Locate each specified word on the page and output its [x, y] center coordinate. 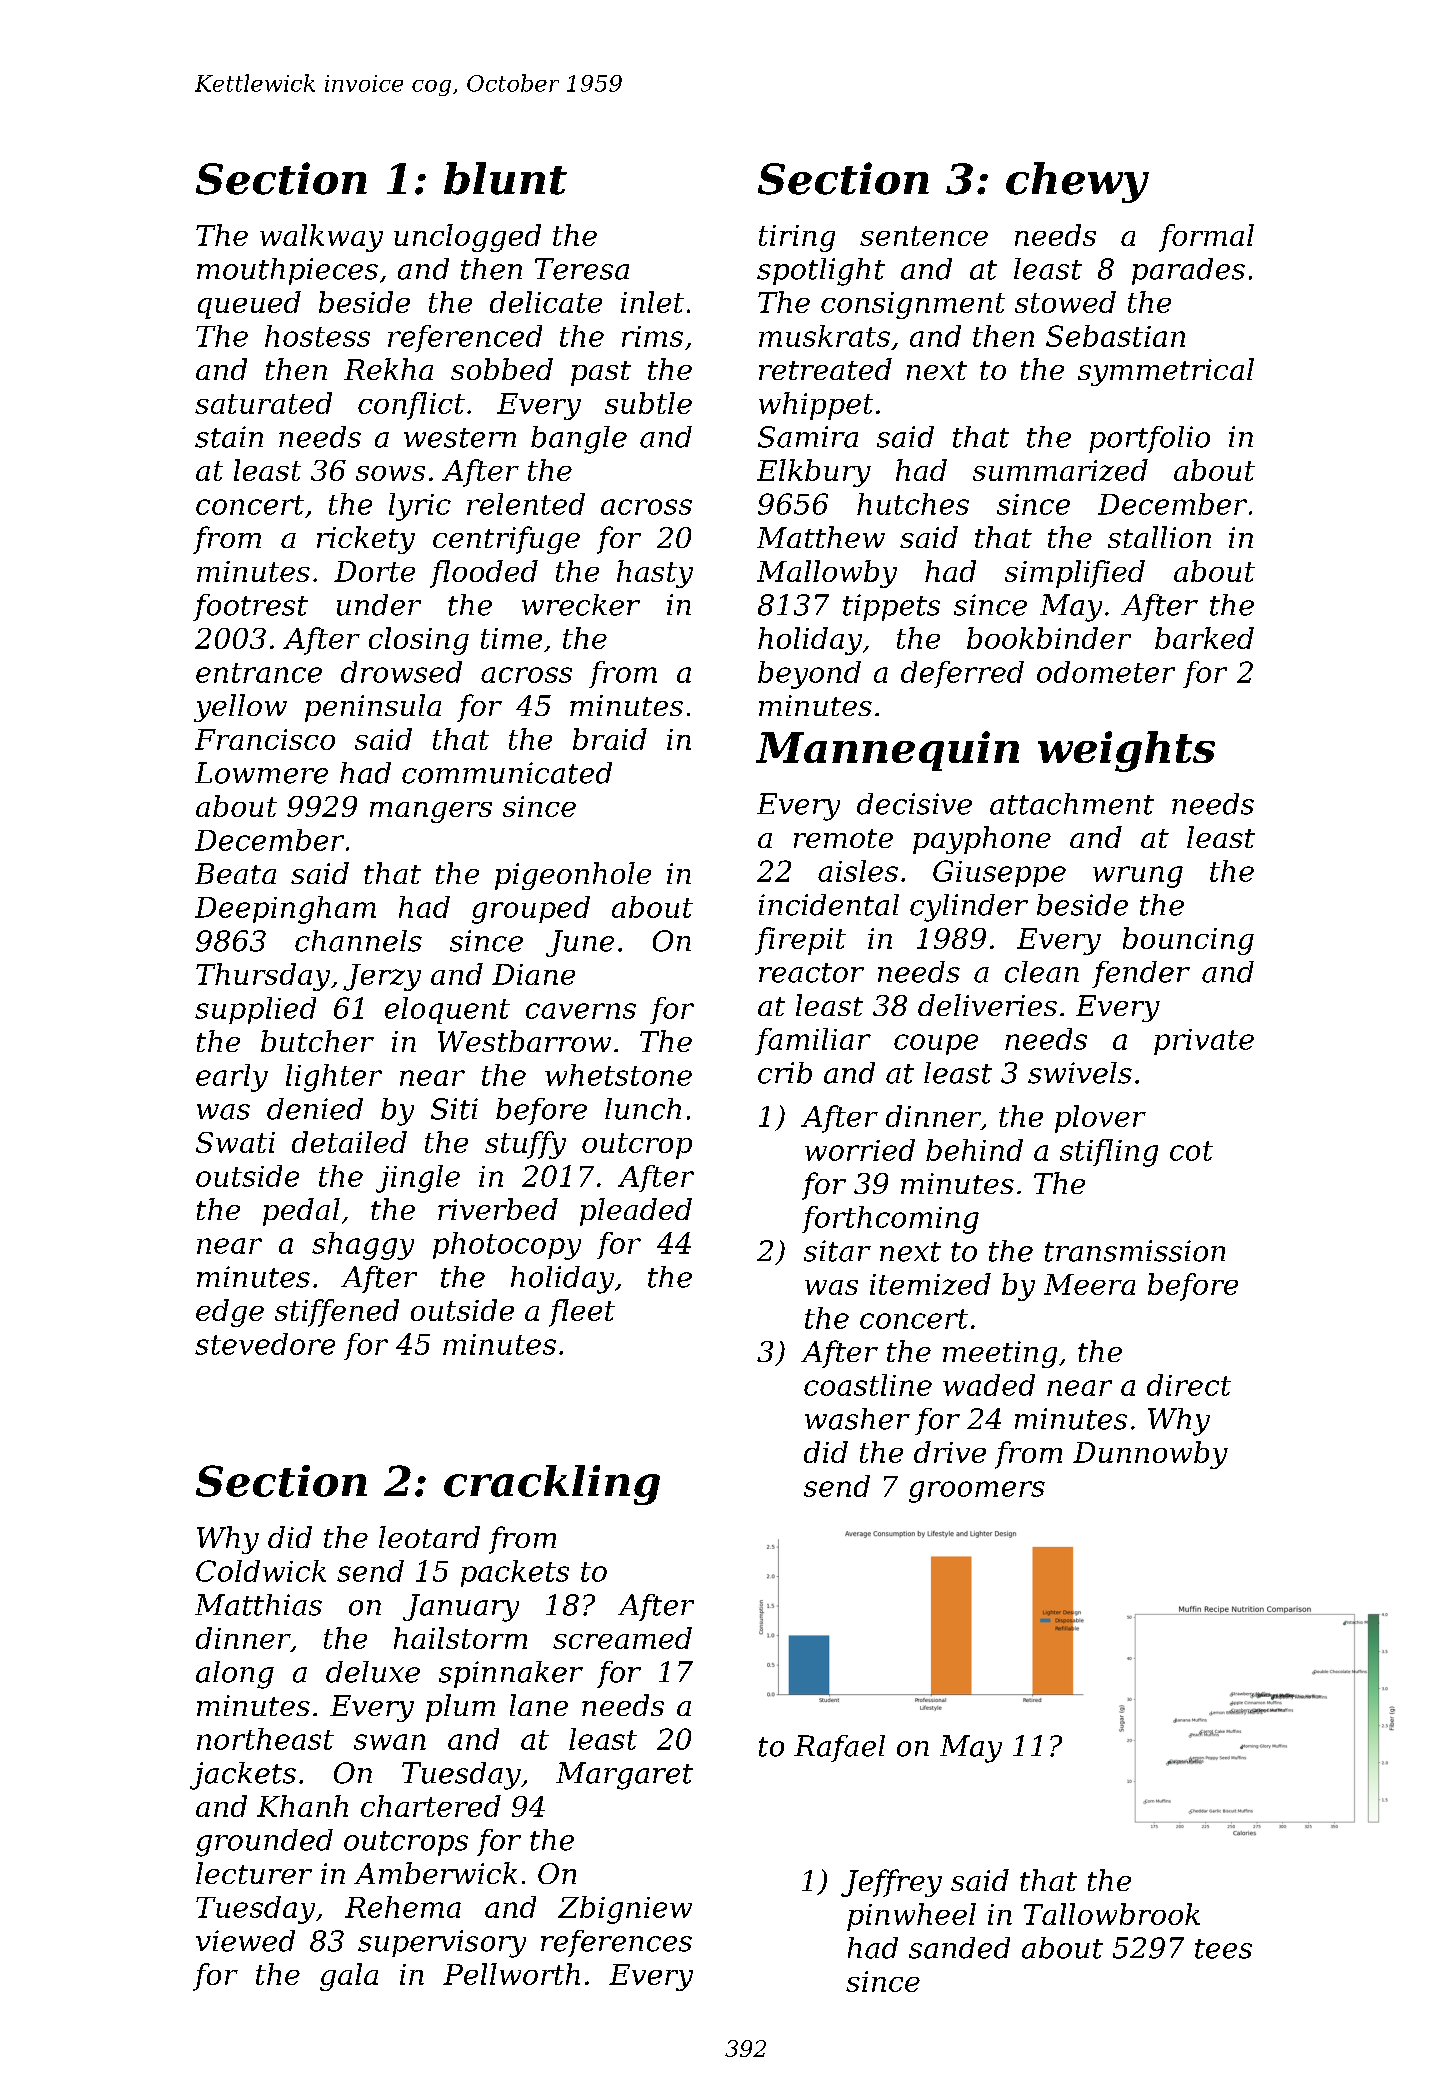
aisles [858, 871]
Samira [808, 437]
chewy [1077, 182]
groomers [977, 1492]
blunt [505, 178]
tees [1223, 1949]
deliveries [987, 1005]
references [616, 1943]
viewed [245, 1941]
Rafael [839, 1748]
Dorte [374, 571]
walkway [321, 238]
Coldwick [261, 1571]
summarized [1060, 470]
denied [315, 1109]
